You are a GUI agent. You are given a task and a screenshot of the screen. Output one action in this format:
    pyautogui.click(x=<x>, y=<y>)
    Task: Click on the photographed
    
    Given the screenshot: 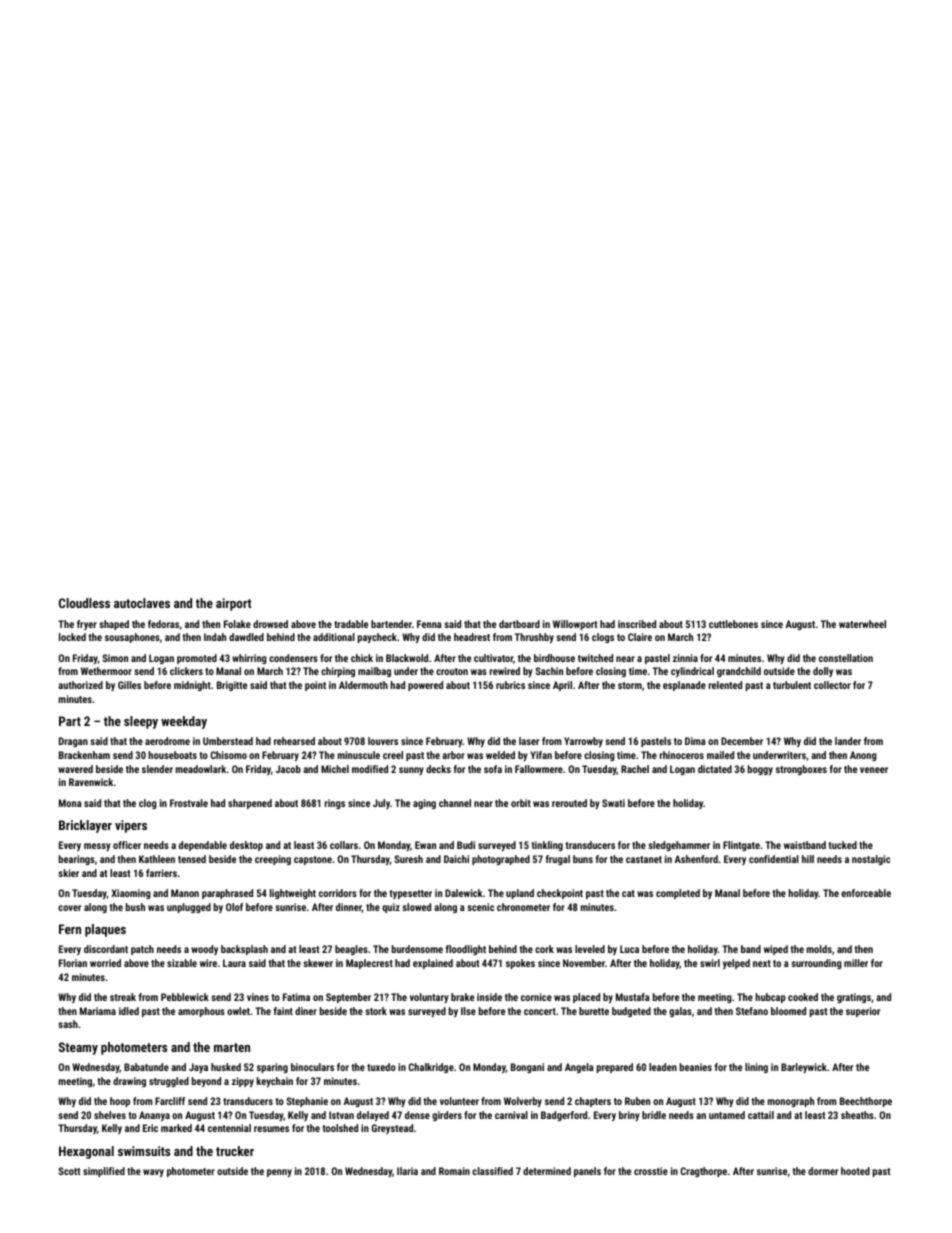 What is the action you would take?
    pyautogui.click(x=501, y=860)
